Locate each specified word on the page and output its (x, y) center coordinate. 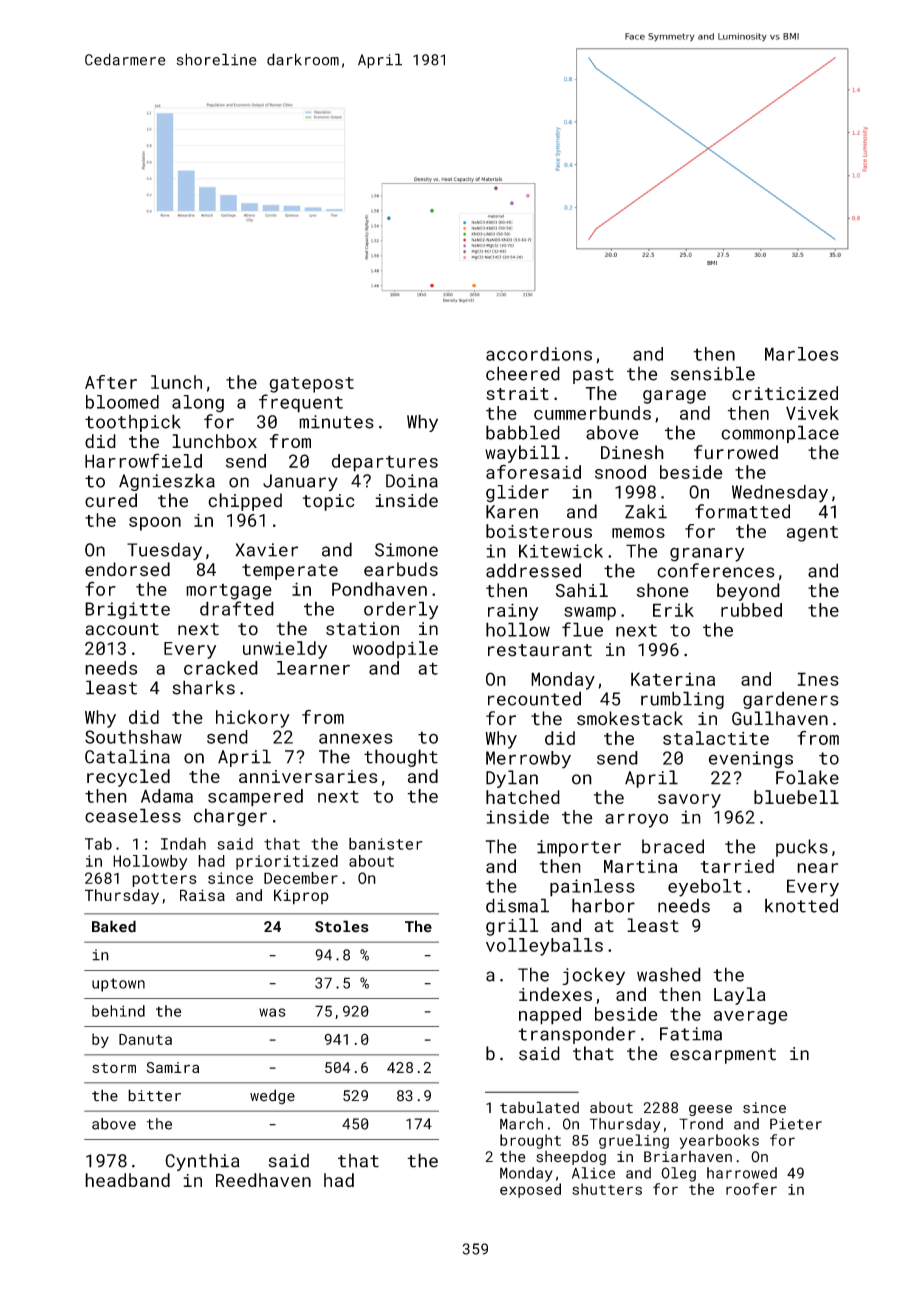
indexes (555, 994)
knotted (801, 905)
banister (385, 843)
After (111, 382)
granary (707, 554)
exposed (530, 1190)
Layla (740, 996)
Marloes (802, 354)
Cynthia (202, 1162)
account (122, 629)
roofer (751, 1189)
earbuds (401, 569)
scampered (255, 798)
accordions (539, 354)
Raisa (202, 895)
